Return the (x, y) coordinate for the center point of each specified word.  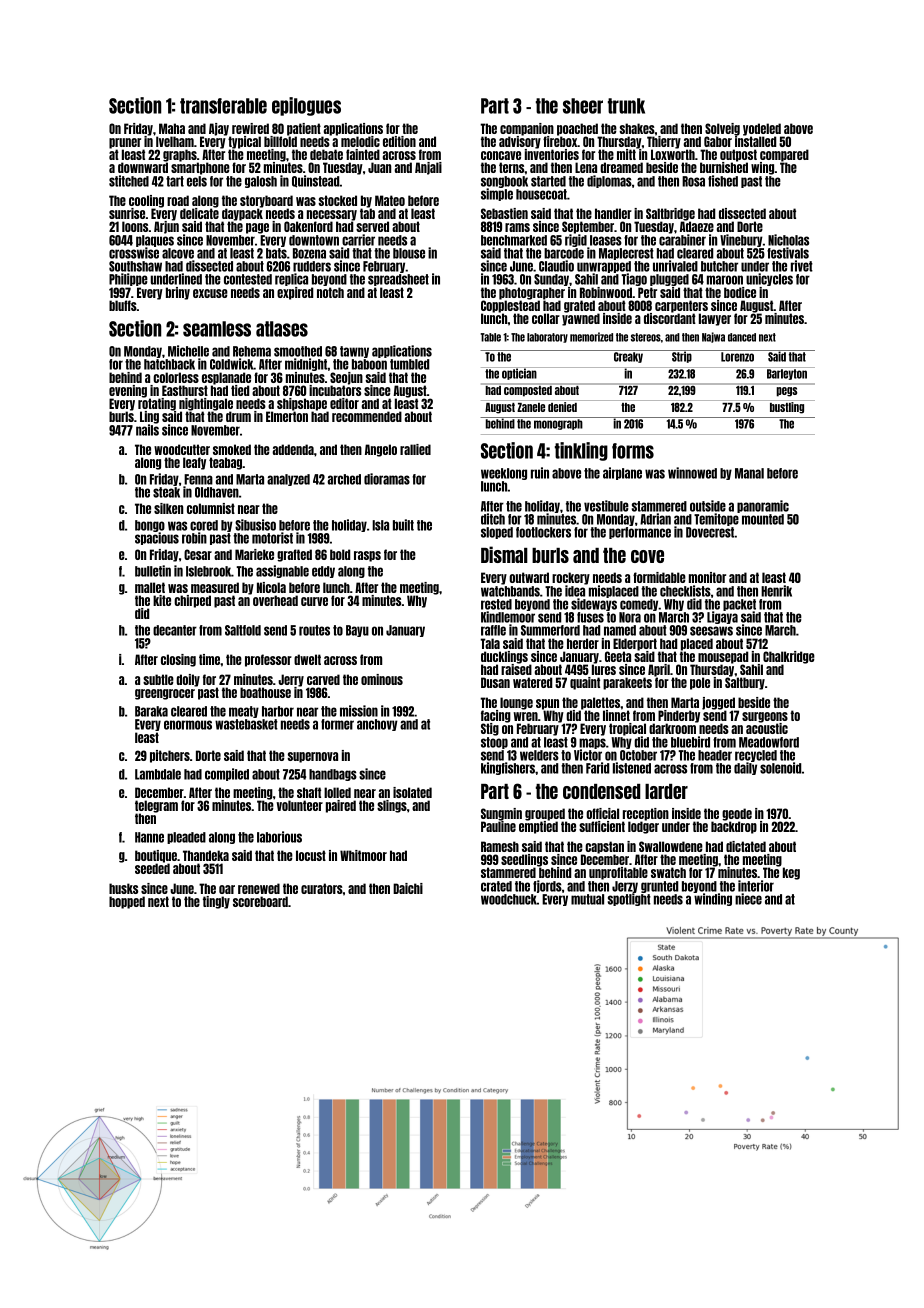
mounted (763, 519)
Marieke (254, 554)
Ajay (219, 129)
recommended (367, 416)
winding (713, 899)
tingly (216, 902)
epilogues (306, 106)
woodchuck (509, 899)
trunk (626, 106)
